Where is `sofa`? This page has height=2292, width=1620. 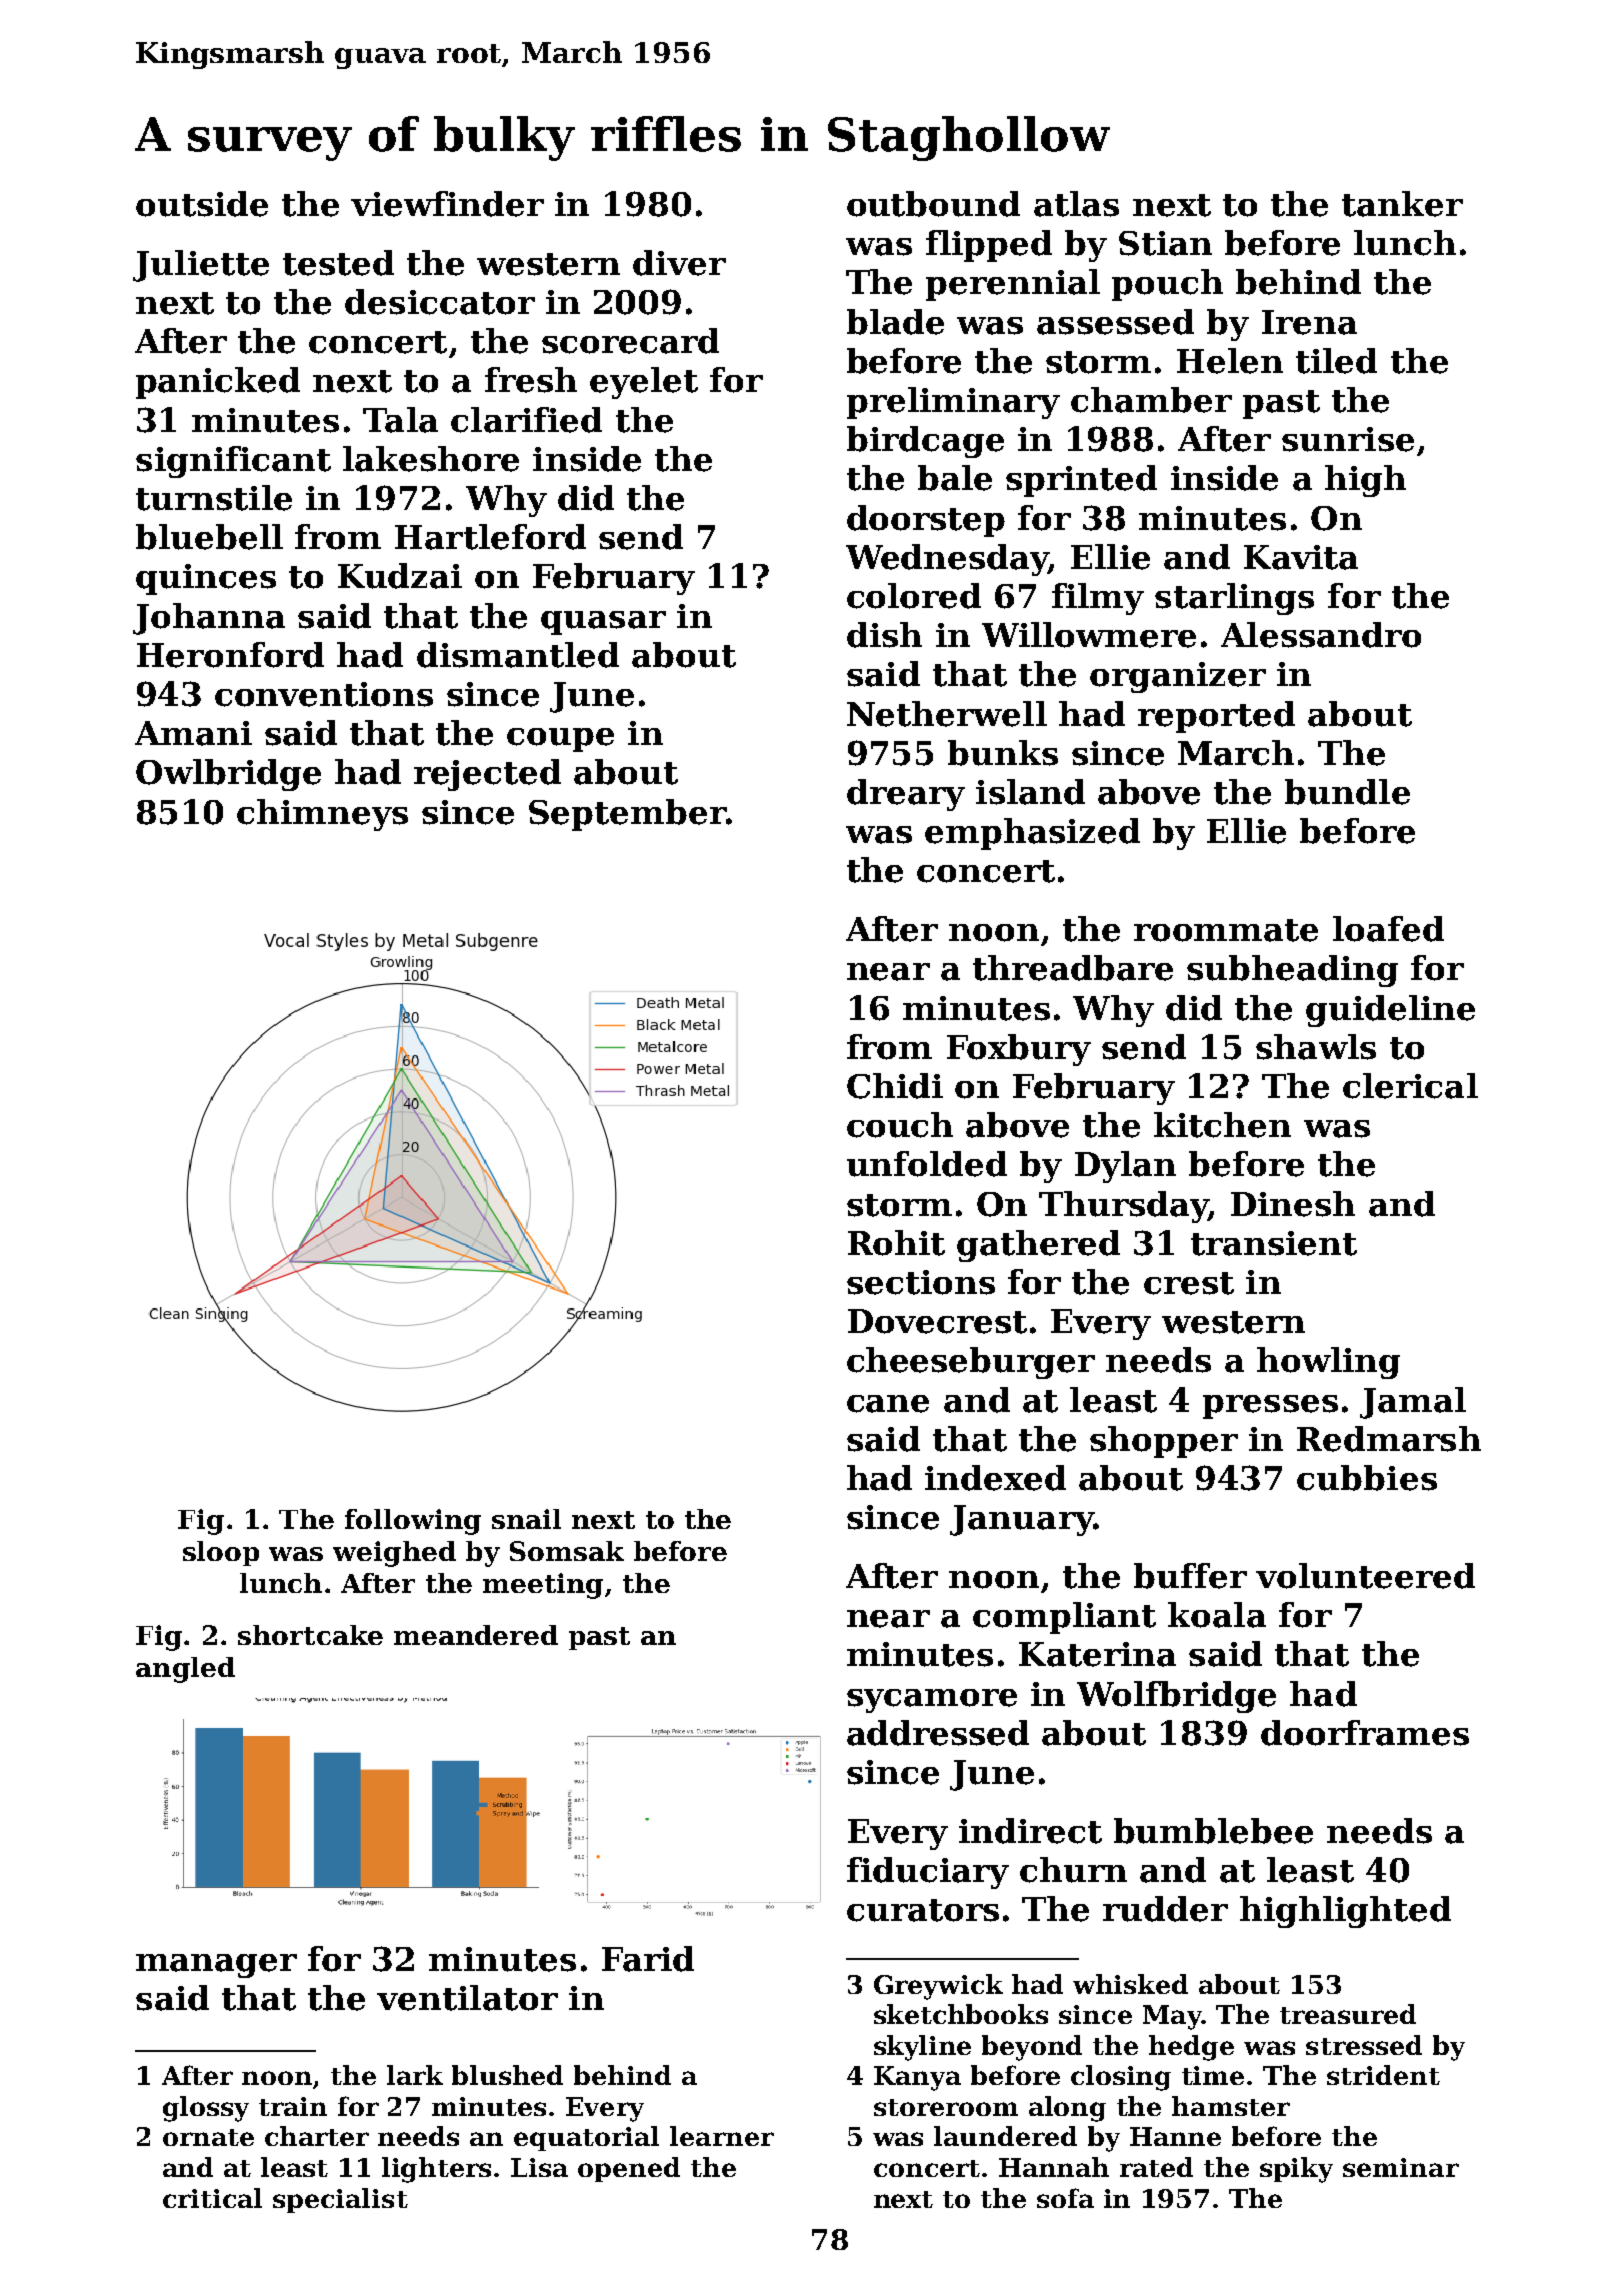 sofa is located at coordinates (1065, 2198).
